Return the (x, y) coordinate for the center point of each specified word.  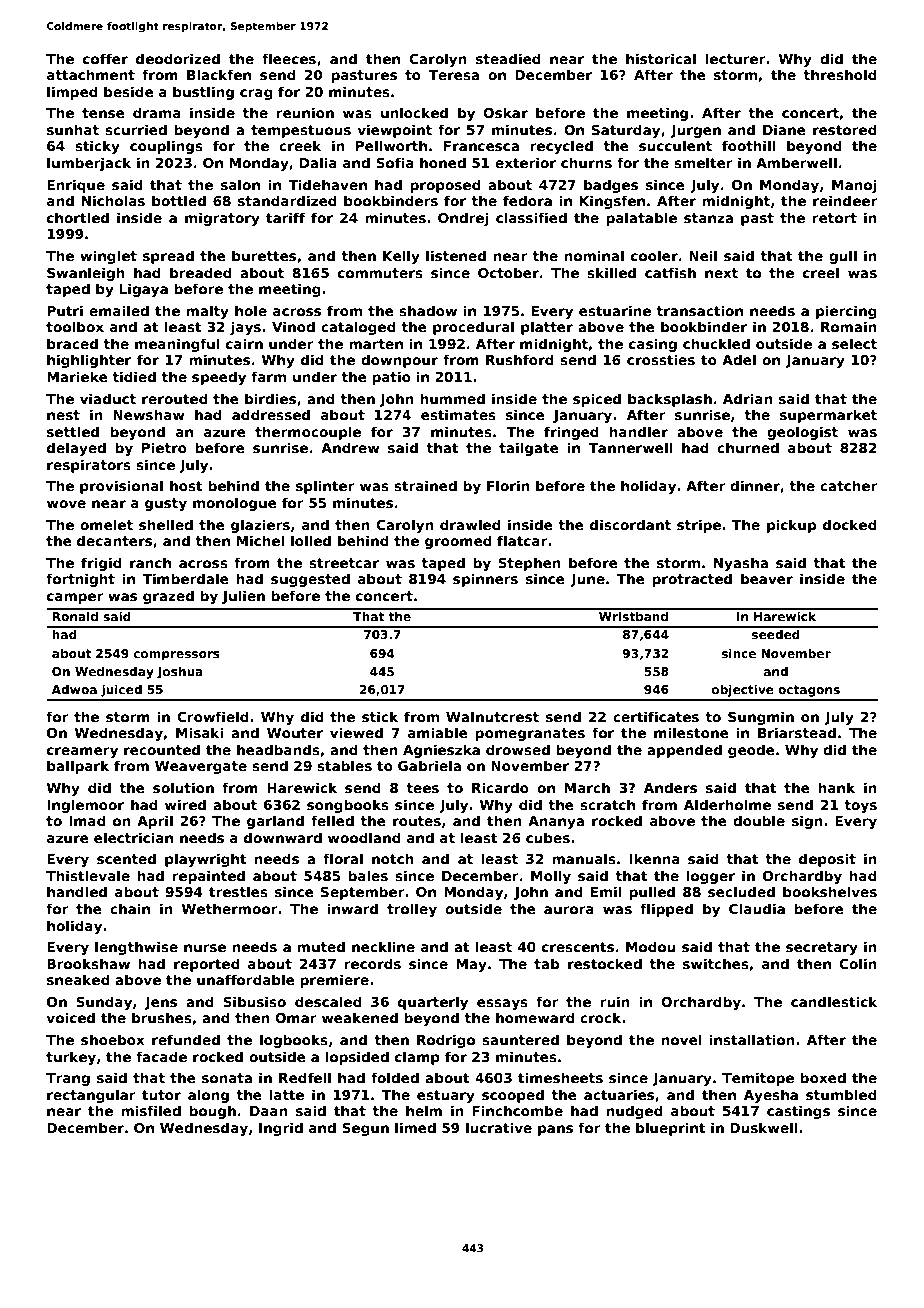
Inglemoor (85, 806)
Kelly (401, 257)
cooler (654, 255)
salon (240, 184)
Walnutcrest (492, 716)
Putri (65, 310)
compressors (177, 656)
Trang (68, 1079)
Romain (849, 326)
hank (836, 787)
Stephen (529, 564)
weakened (360, 1017)
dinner (755, 485)
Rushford (520, 359)
